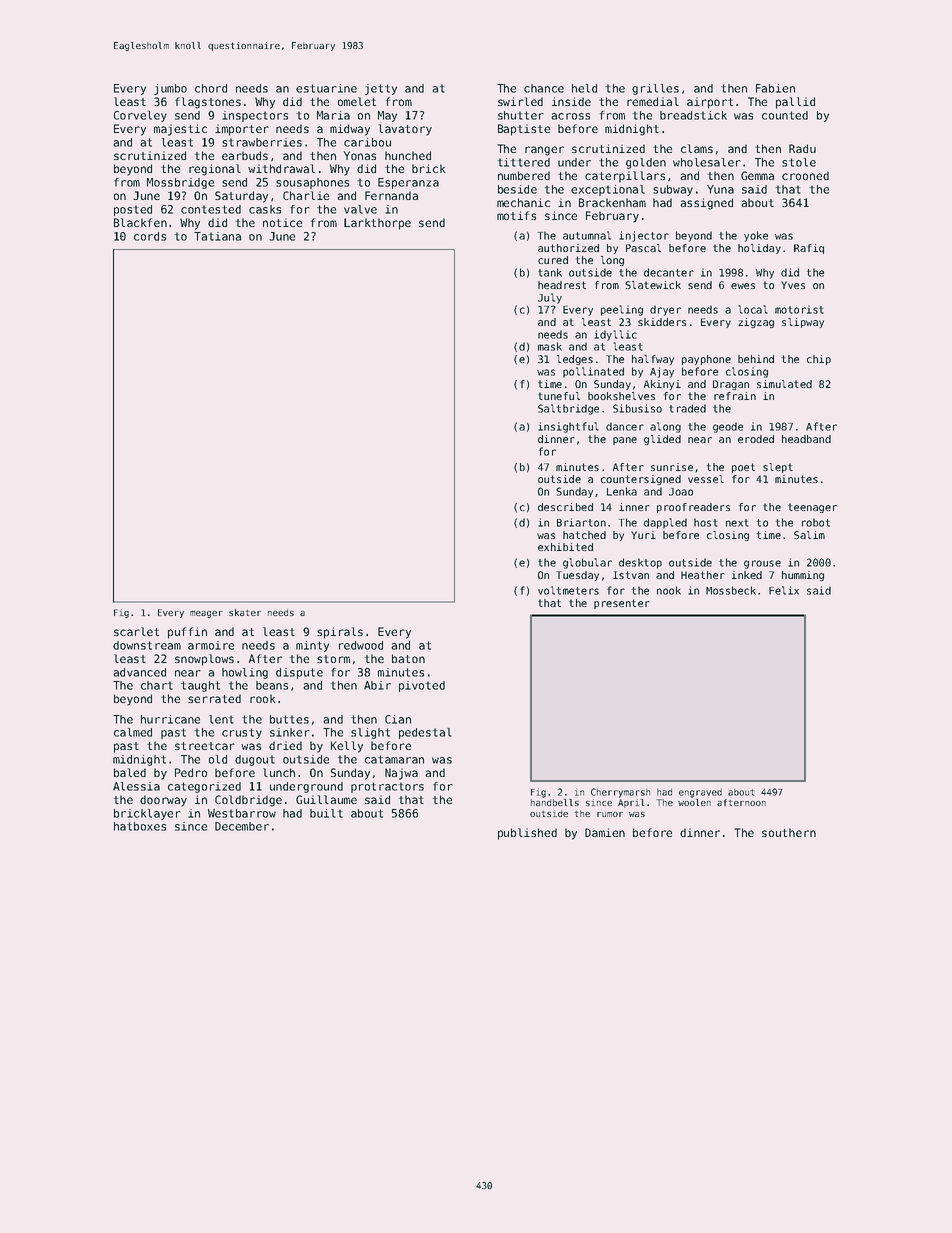 Image resolution: width=952 pixels, height=1233 pixels. What do you see at coordinates (211, 88) in the page?
I see `chord` at bounding box center [211, 88].
